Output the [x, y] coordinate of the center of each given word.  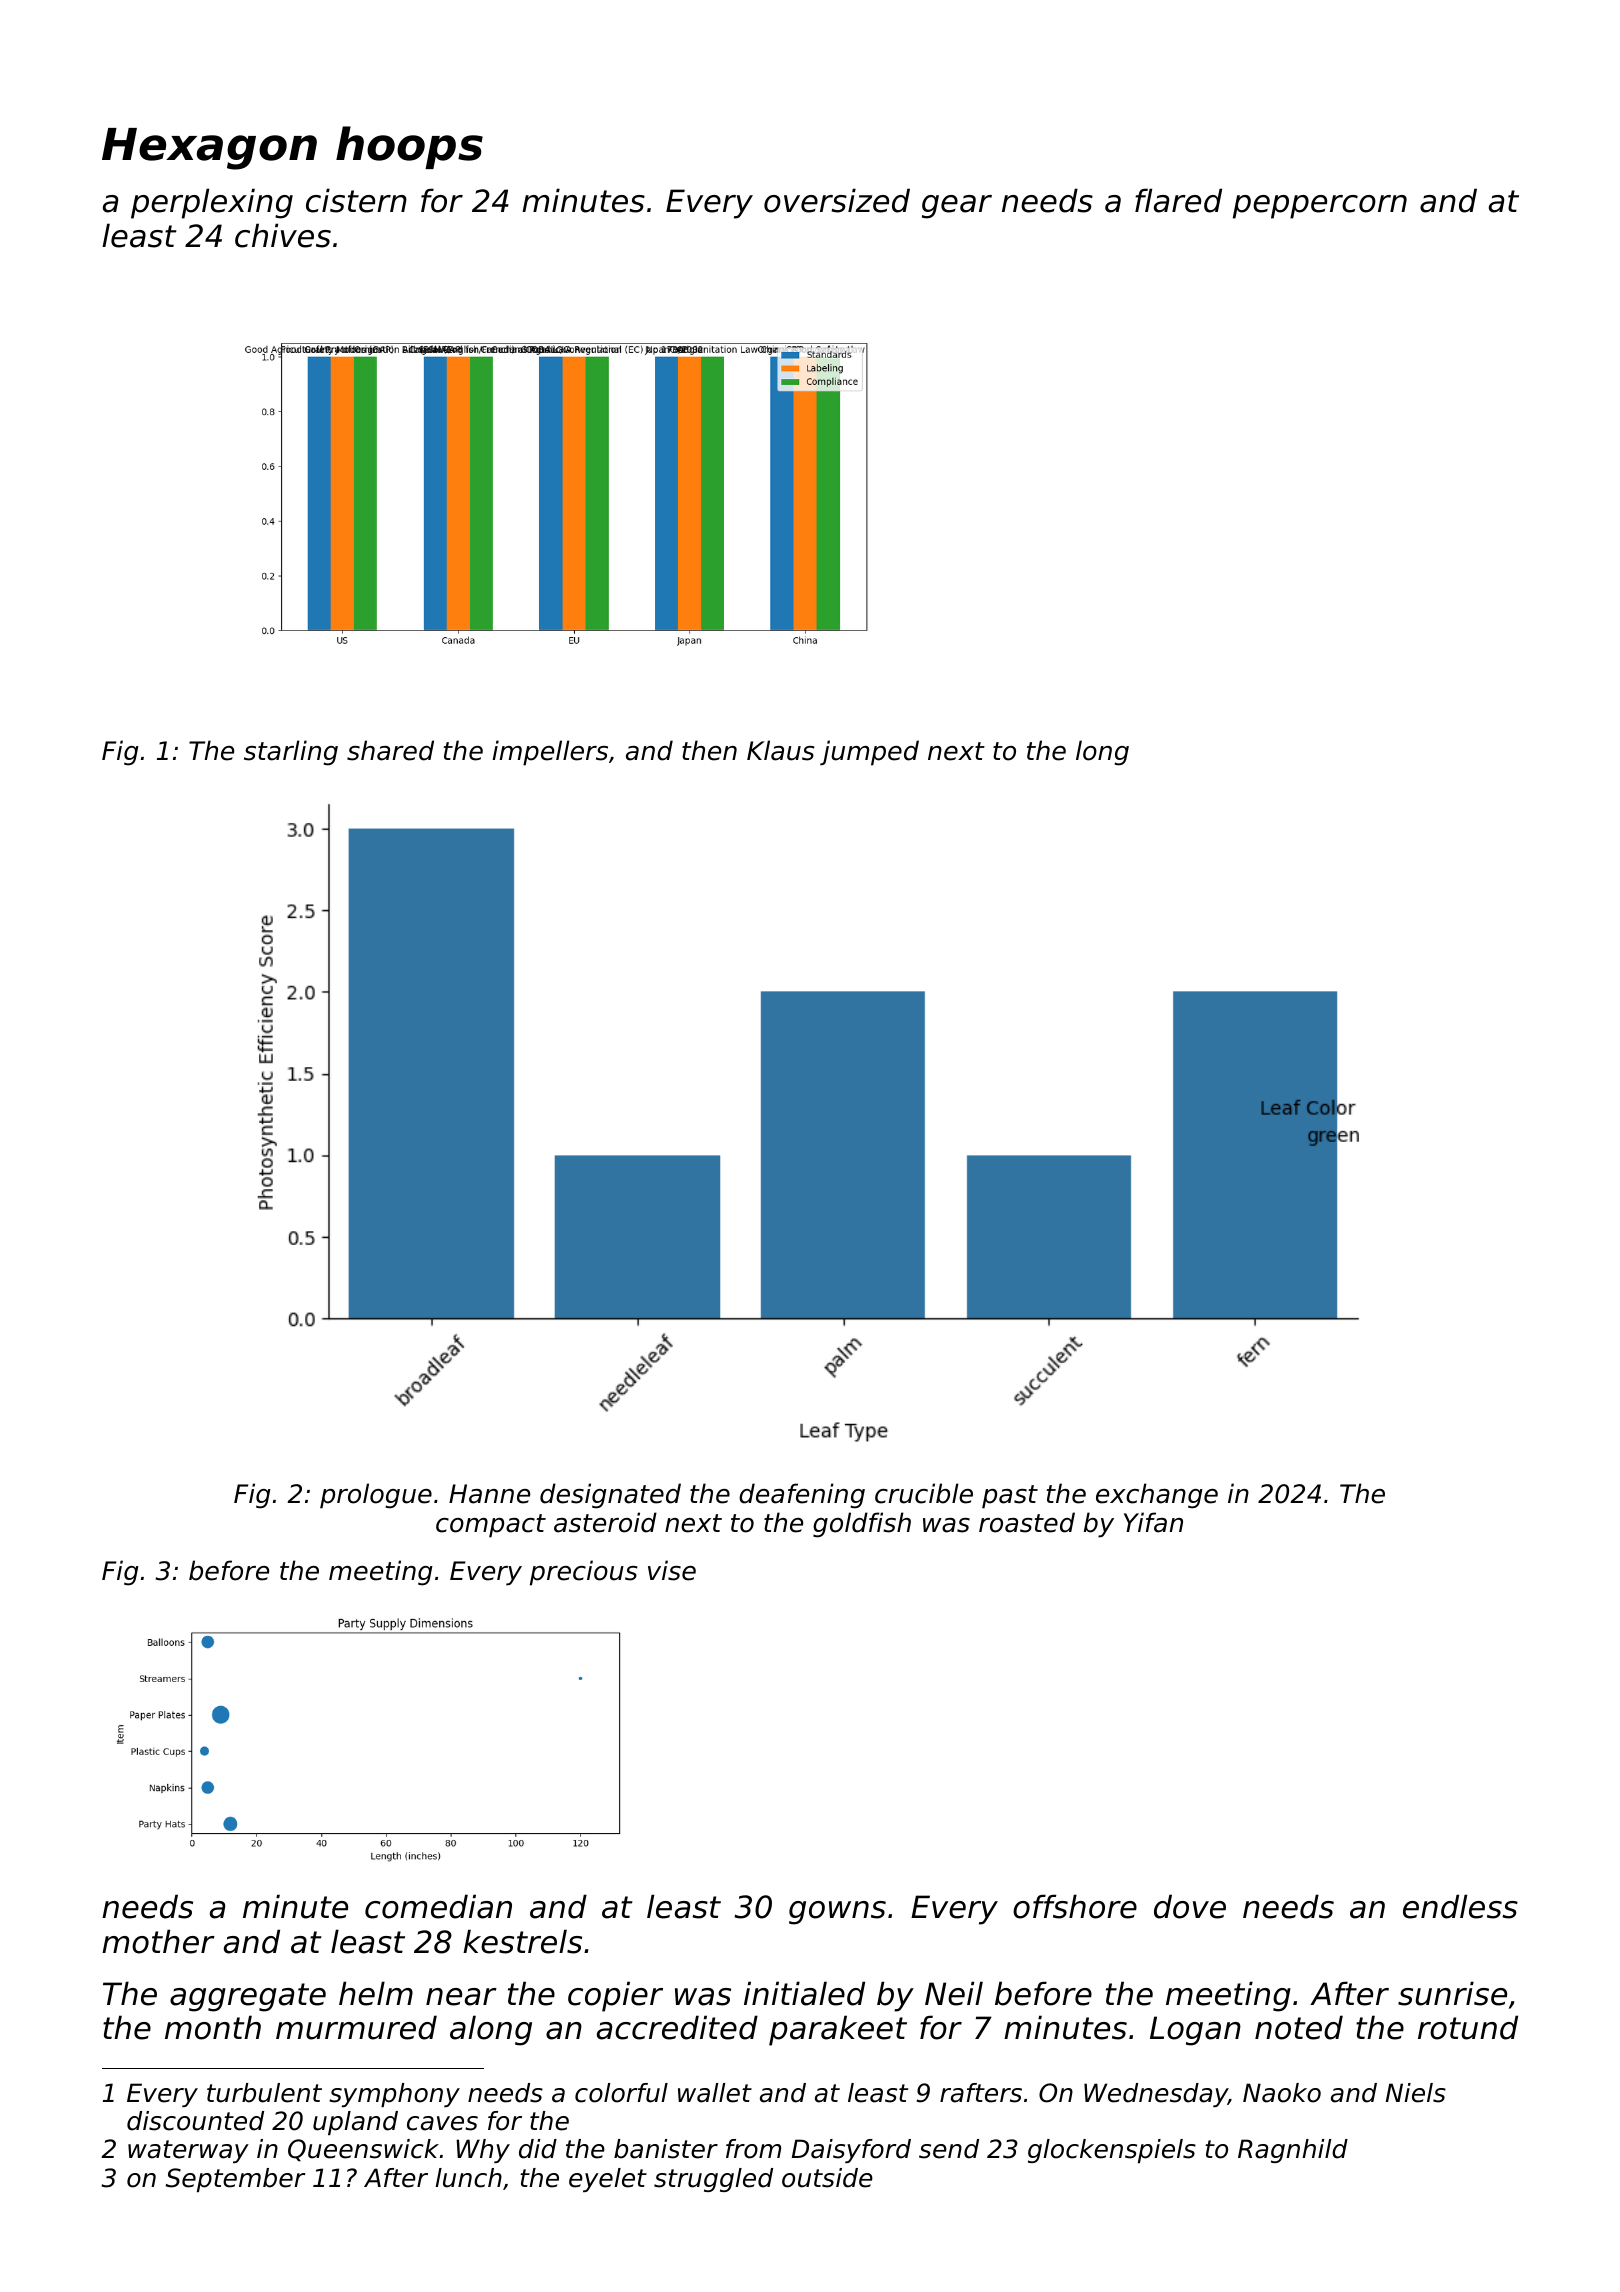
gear [957, 207]
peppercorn [1320, 207]
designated [610, 1496]
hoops [409, 147]
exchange [1157, 1496]
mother [158, 1941]
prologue [376, 1496]
